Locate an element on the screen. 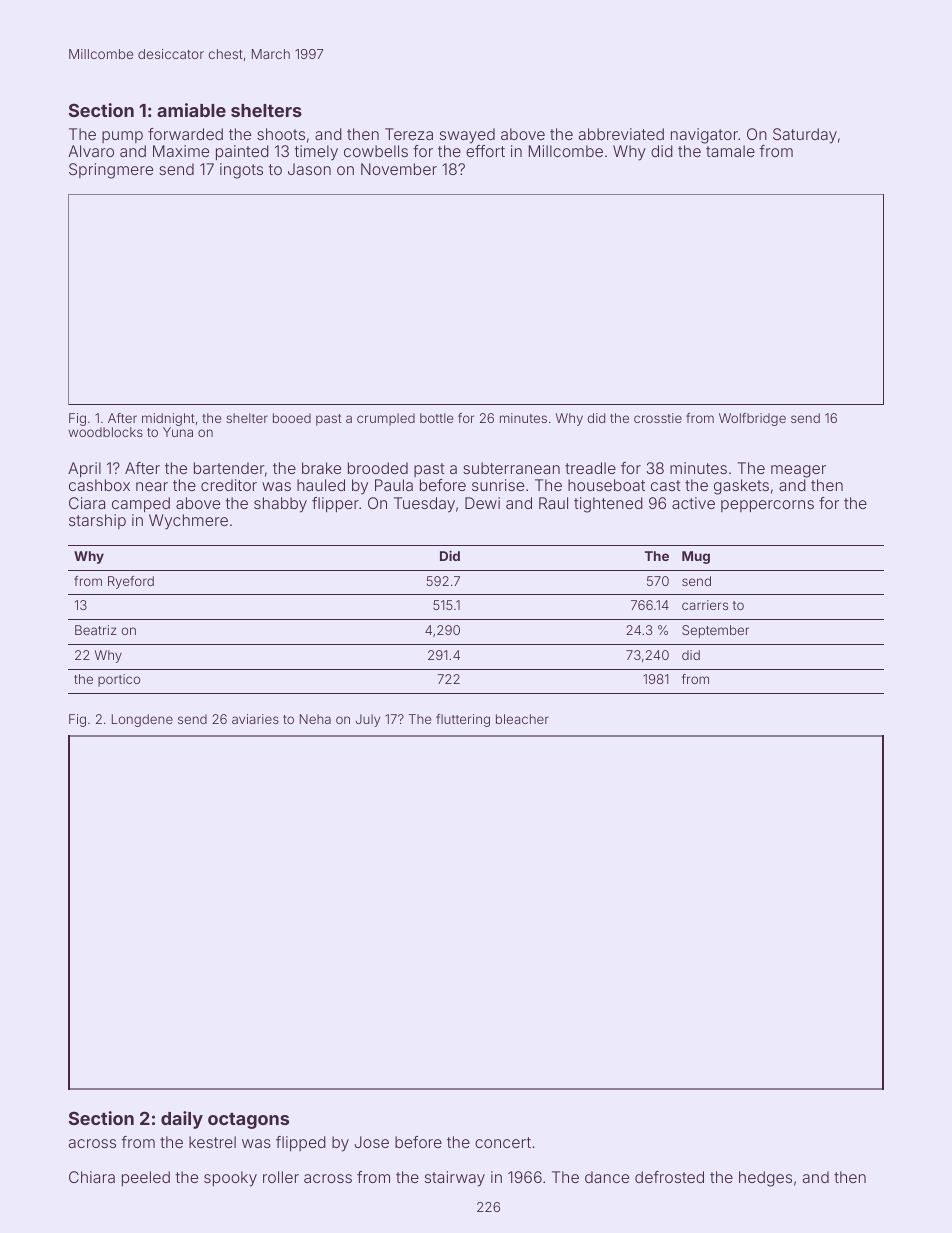 The image size is (952, 1233). September is located at coordinates (715, 631).
